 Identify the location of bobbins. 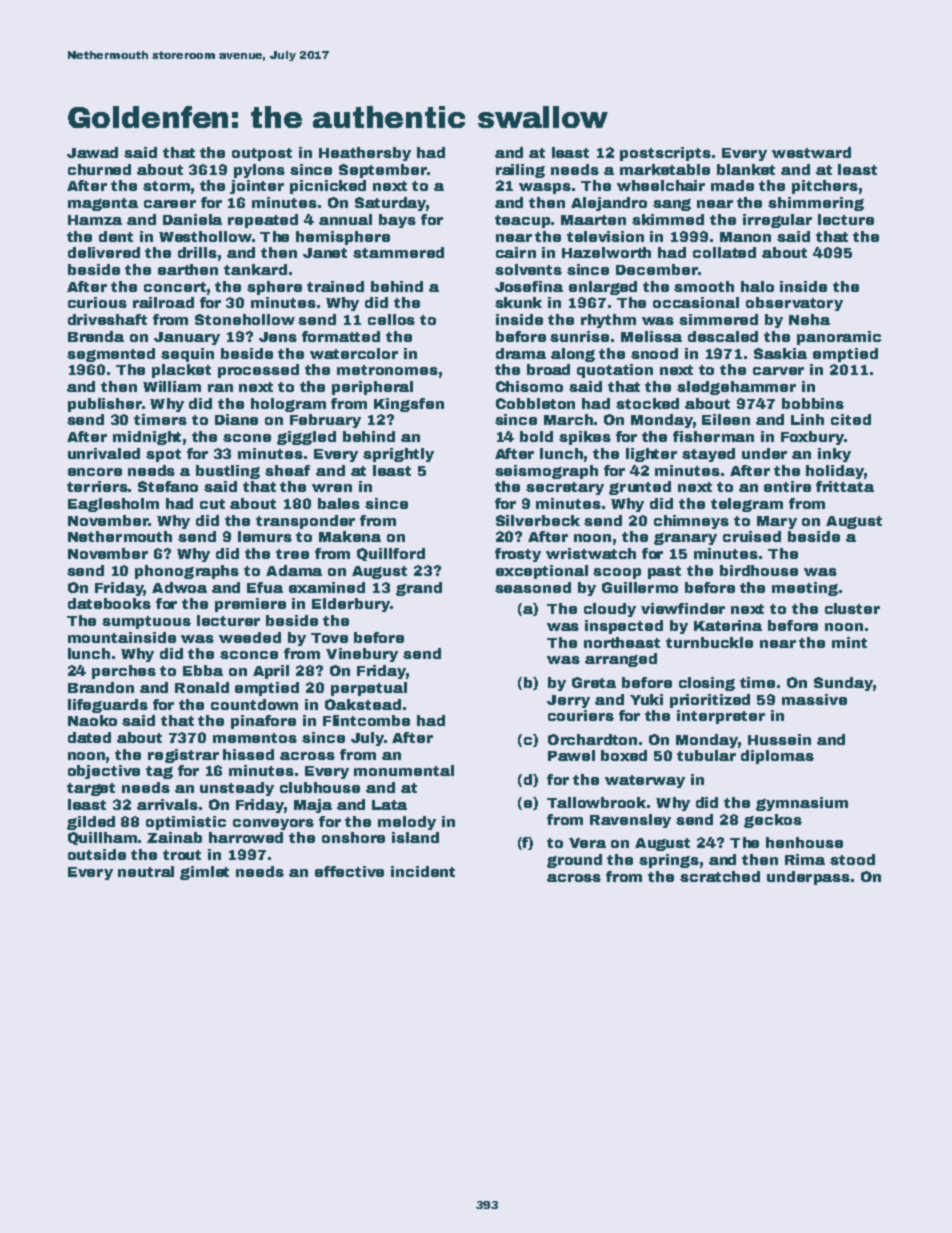
(813, 403).
